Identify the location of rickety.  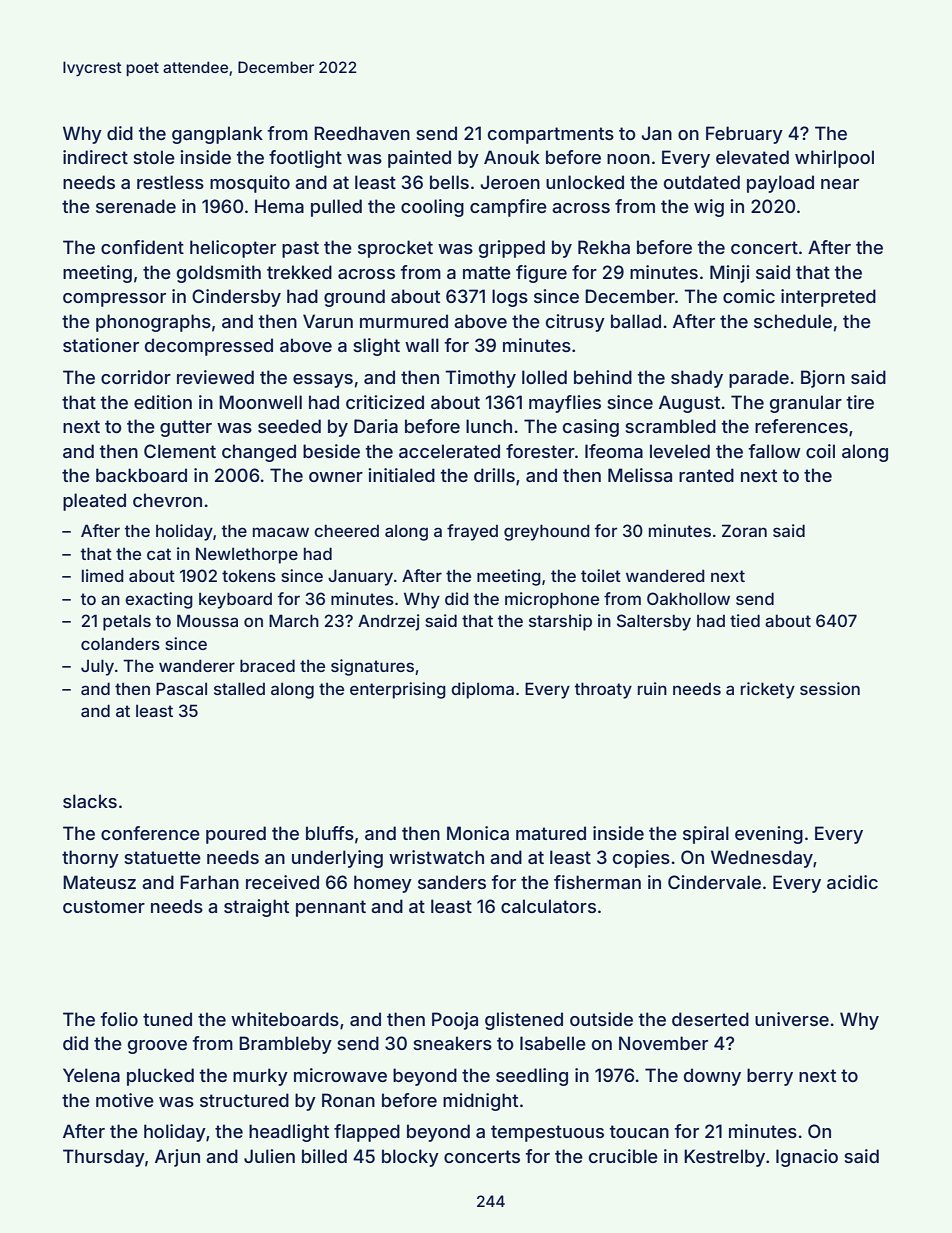
(768, 690).
